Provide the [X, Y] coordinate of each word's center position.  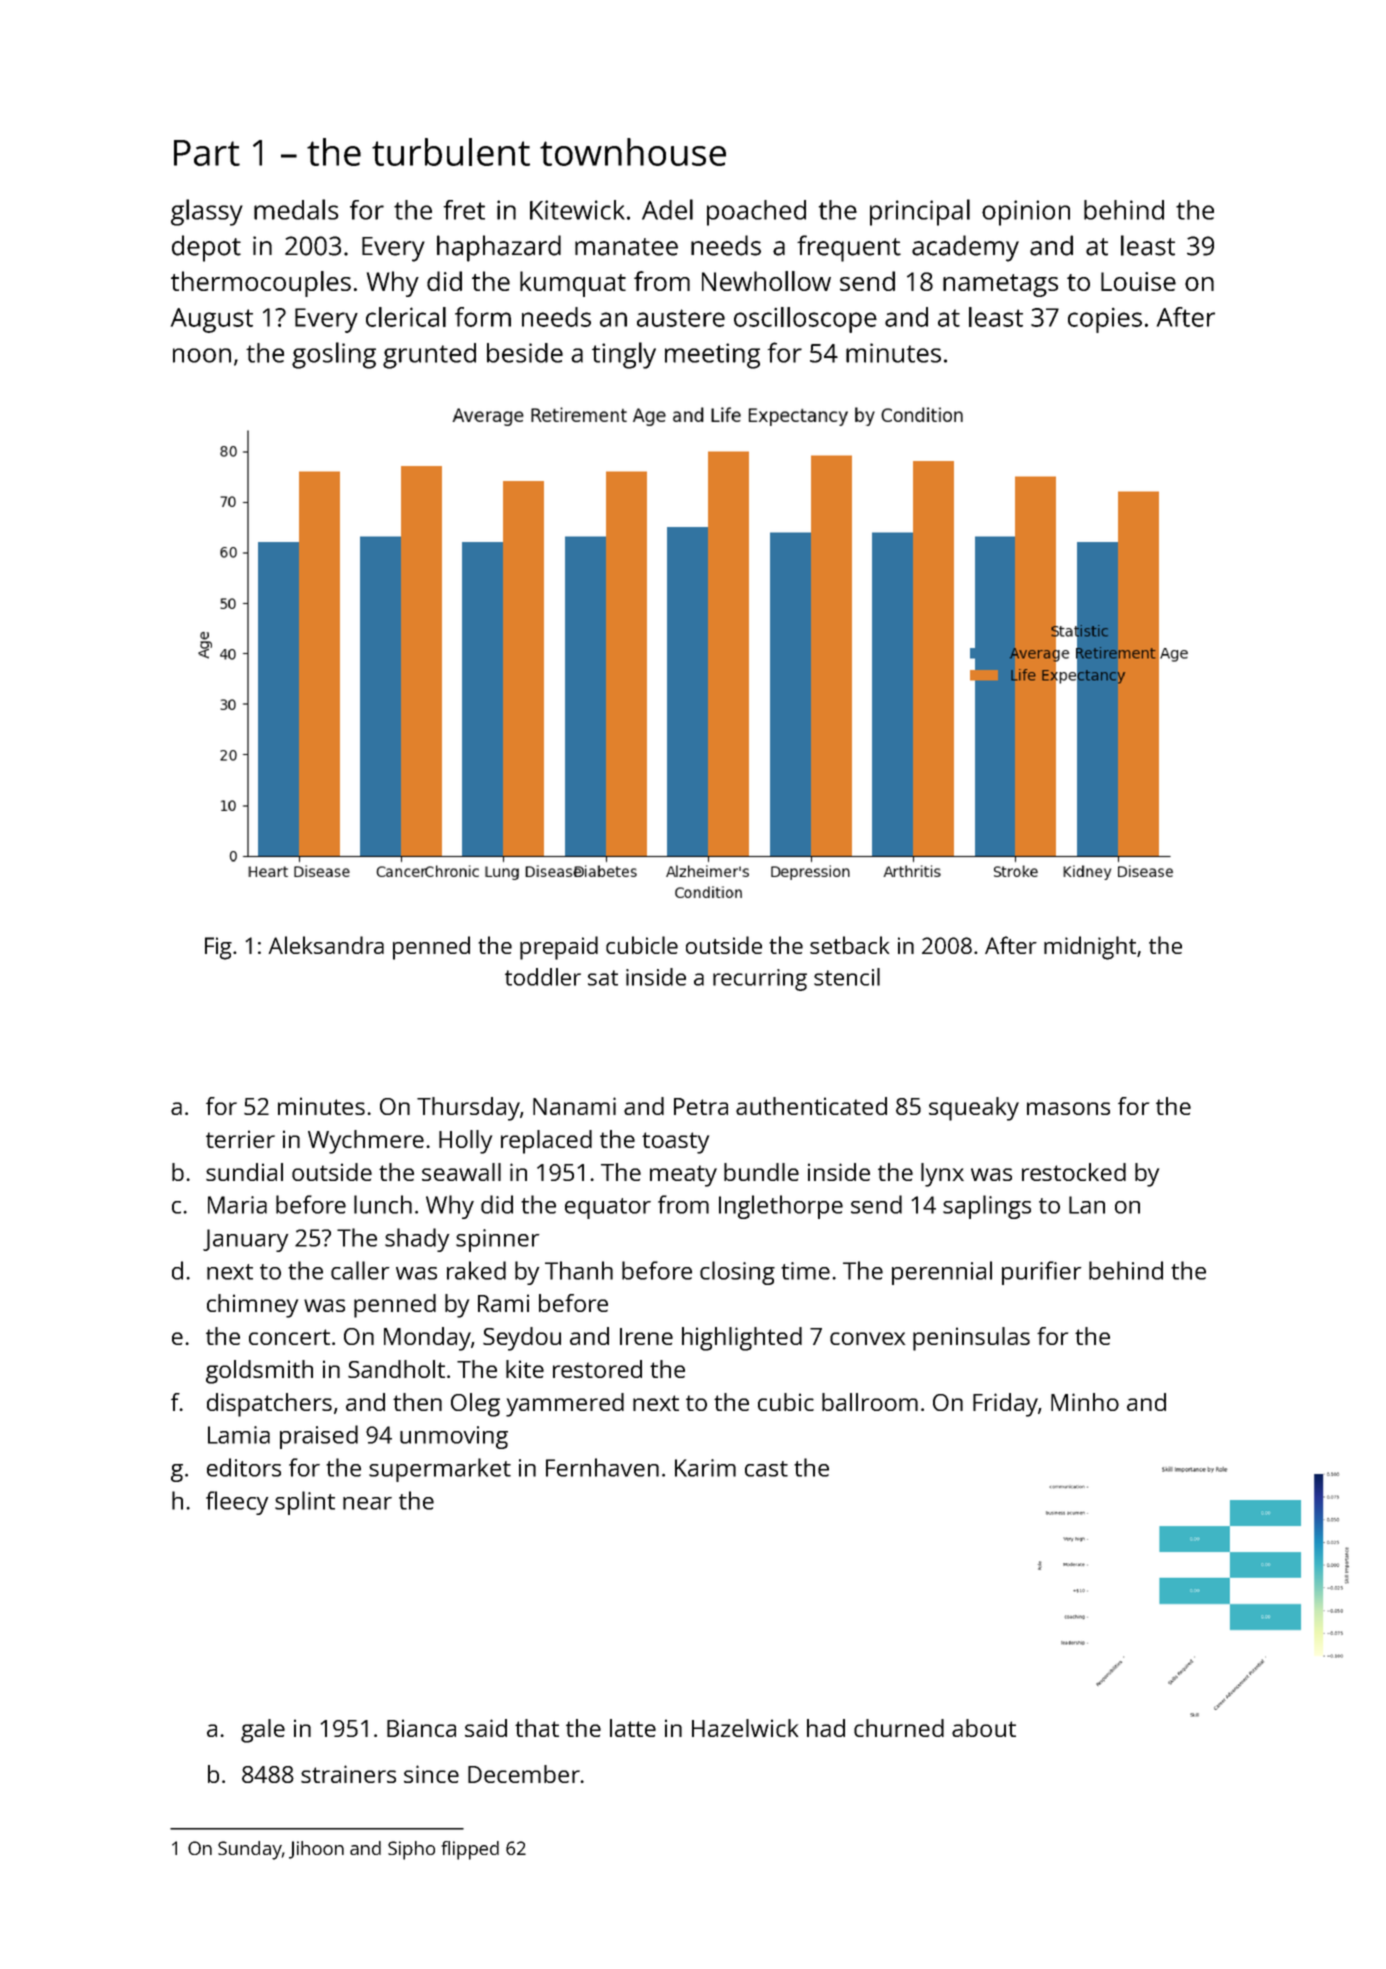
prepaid [559, 948]
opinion [1026, 213]
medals [296, 209]
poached [756, 213]
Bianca [421, 1728]
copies [1105, 320]
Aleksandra [326, 945]
